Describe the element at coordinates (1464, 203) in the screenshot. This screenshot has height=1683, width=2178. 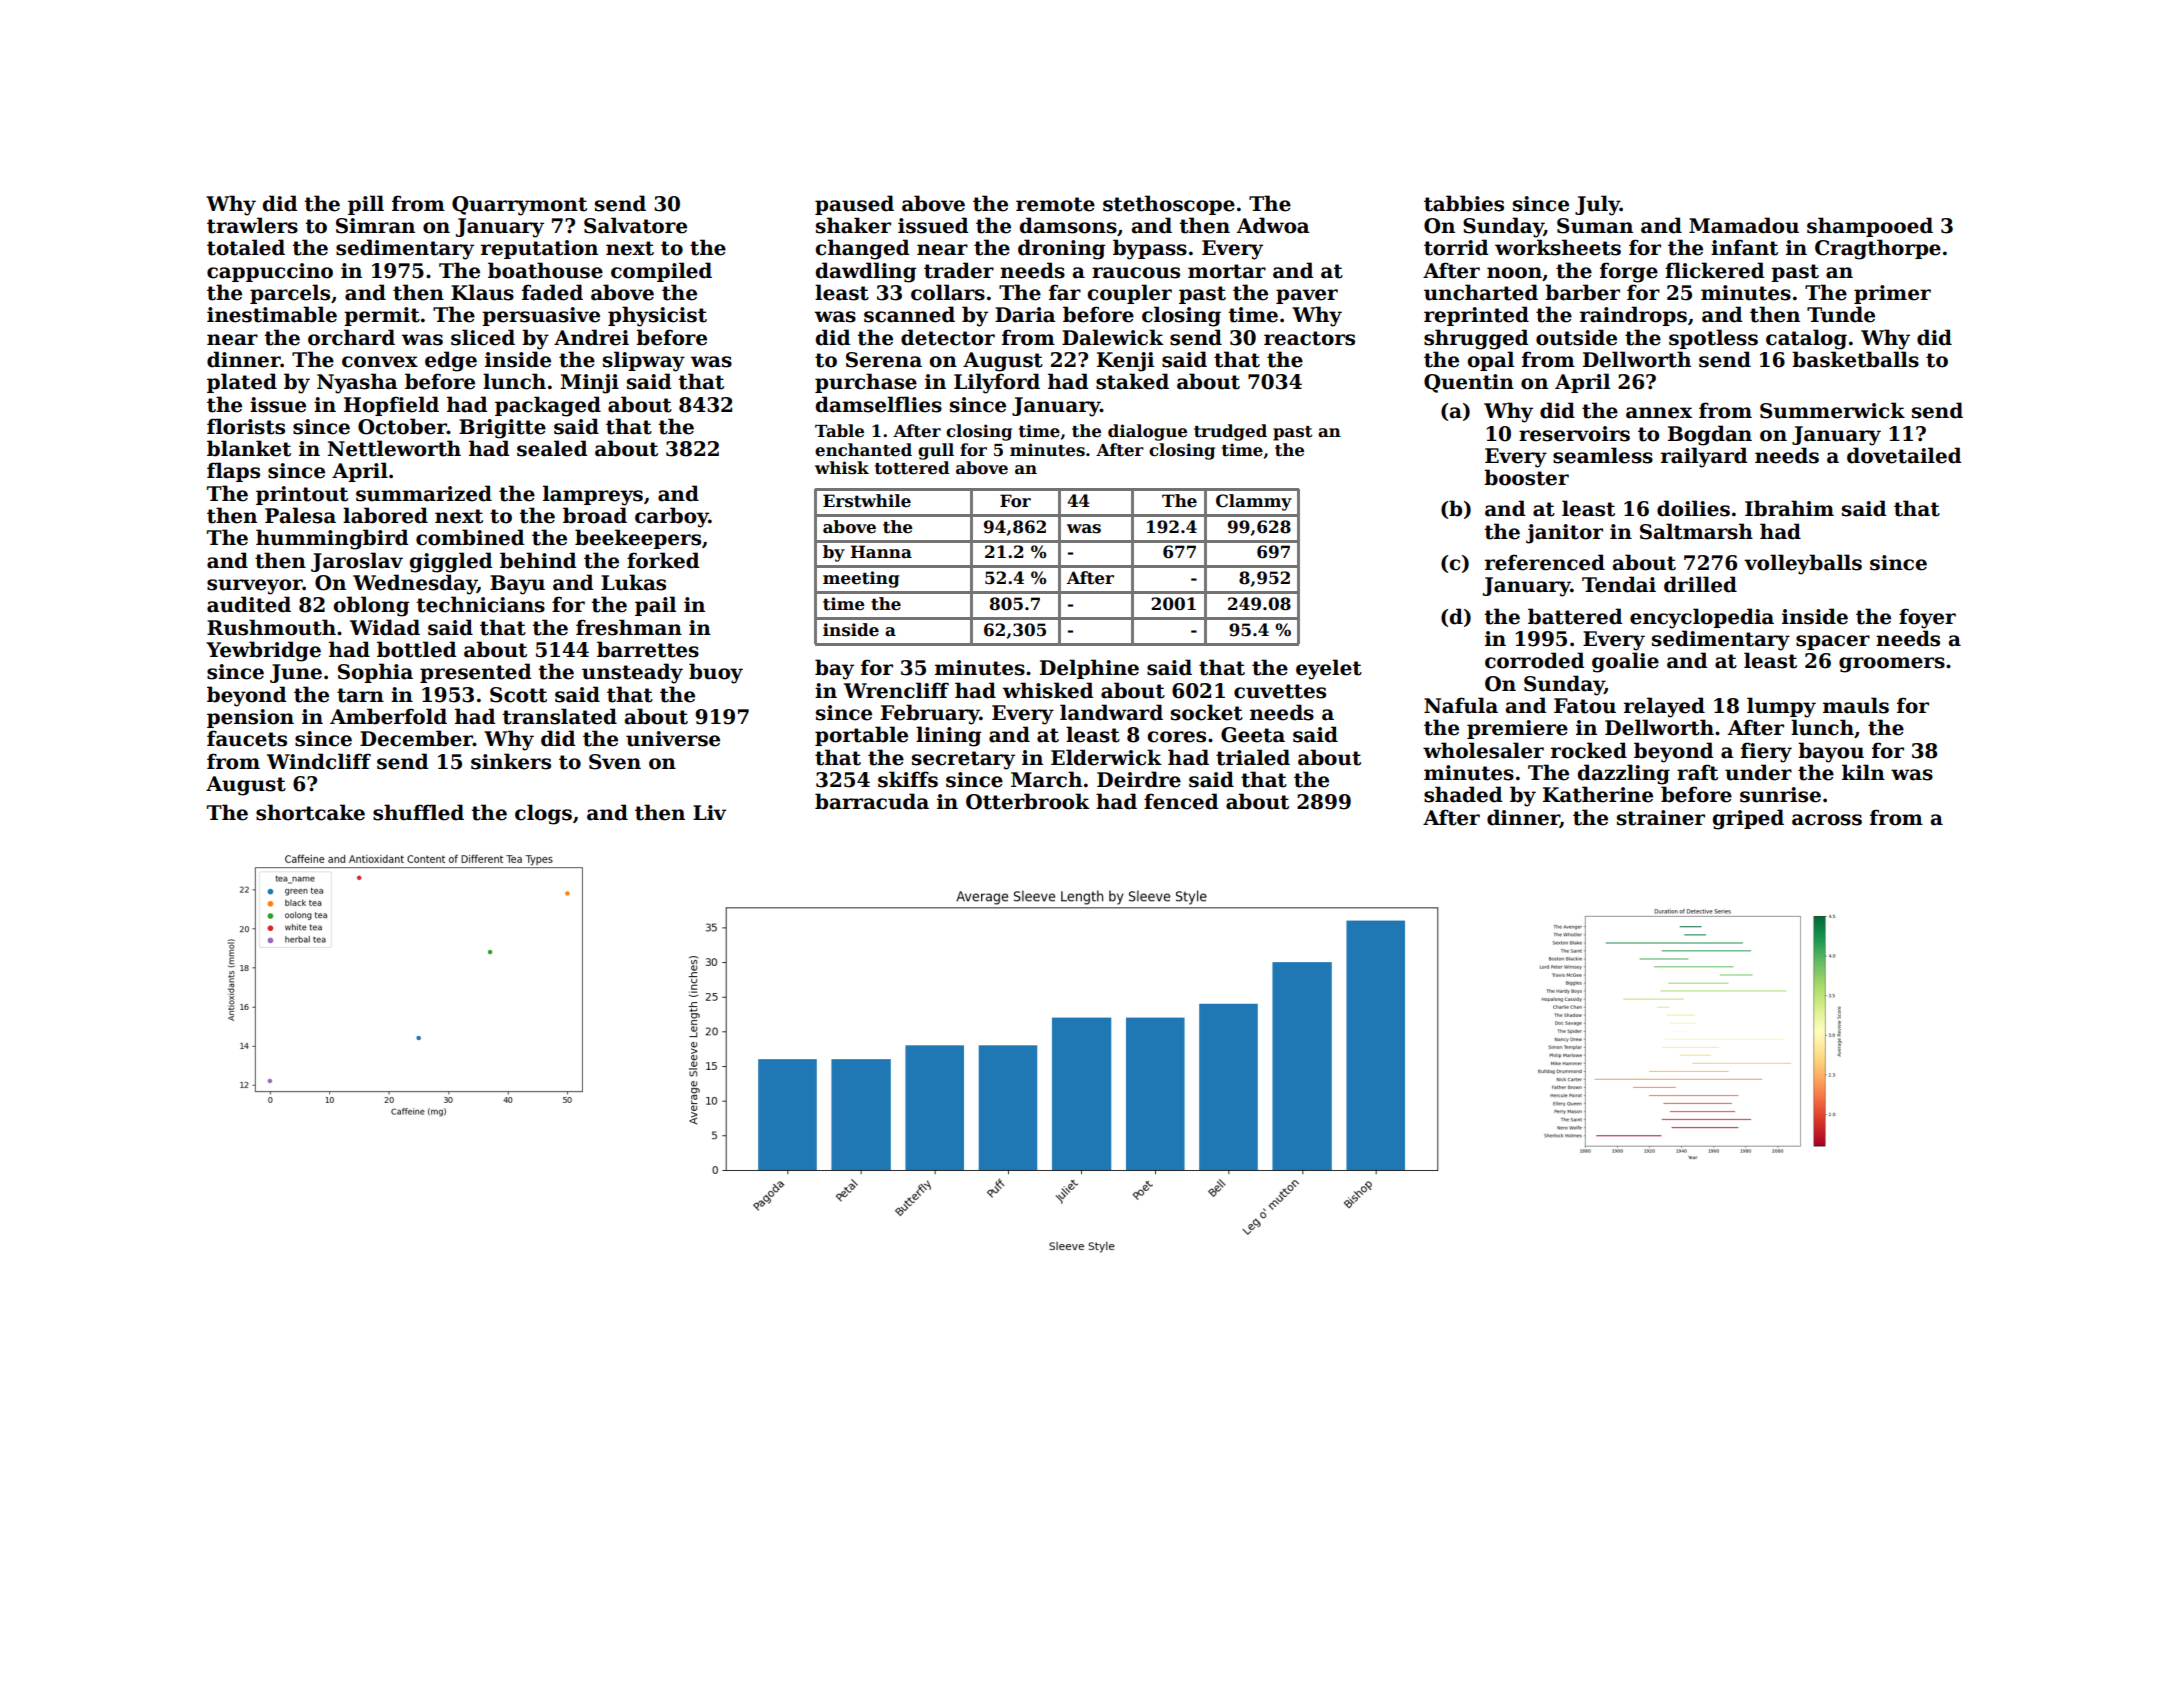
I see `tabbies` at that location.
